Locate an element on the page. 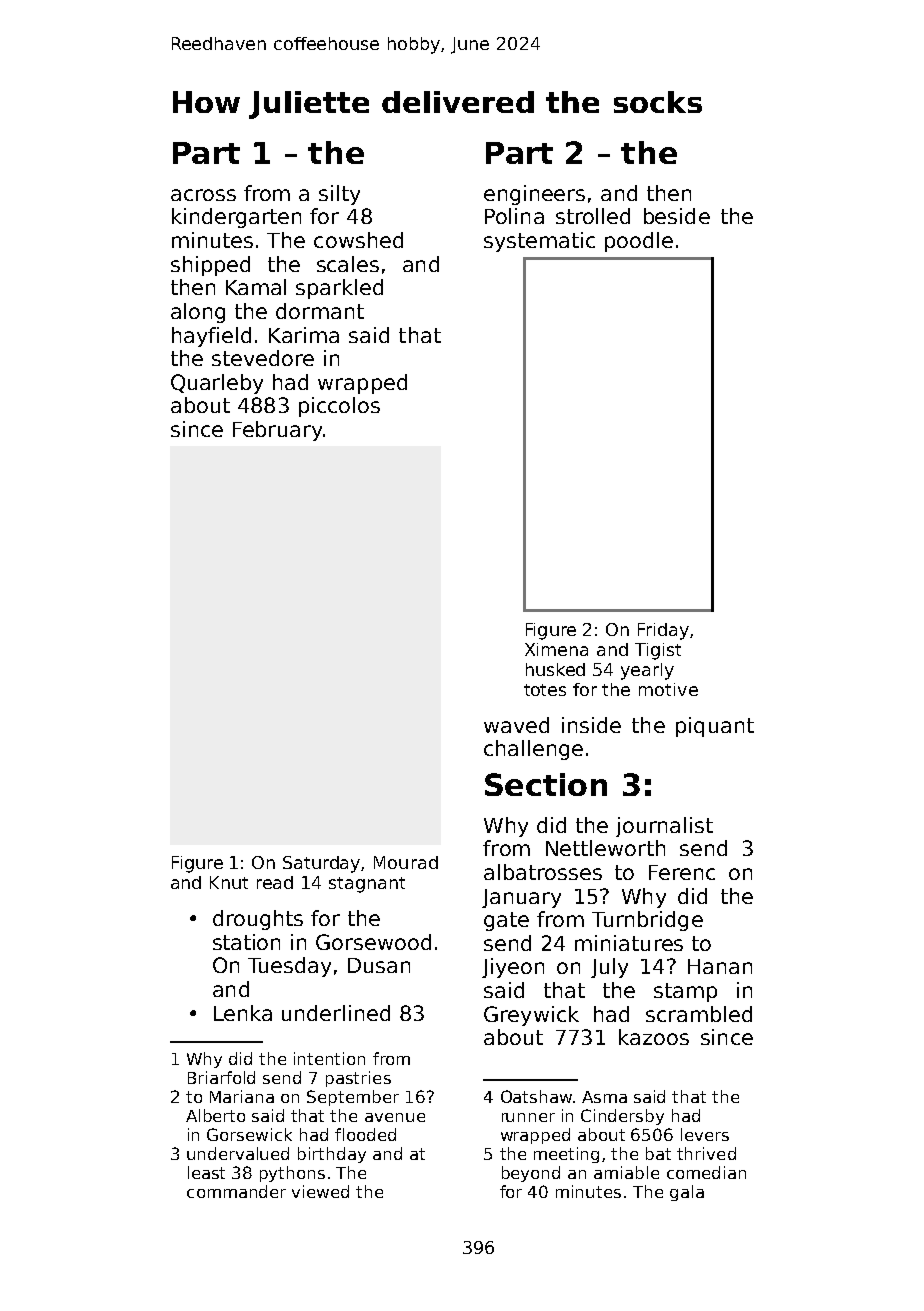 This page has height=1311, width=924. Quarleby is located at coordinates (217, 384).
